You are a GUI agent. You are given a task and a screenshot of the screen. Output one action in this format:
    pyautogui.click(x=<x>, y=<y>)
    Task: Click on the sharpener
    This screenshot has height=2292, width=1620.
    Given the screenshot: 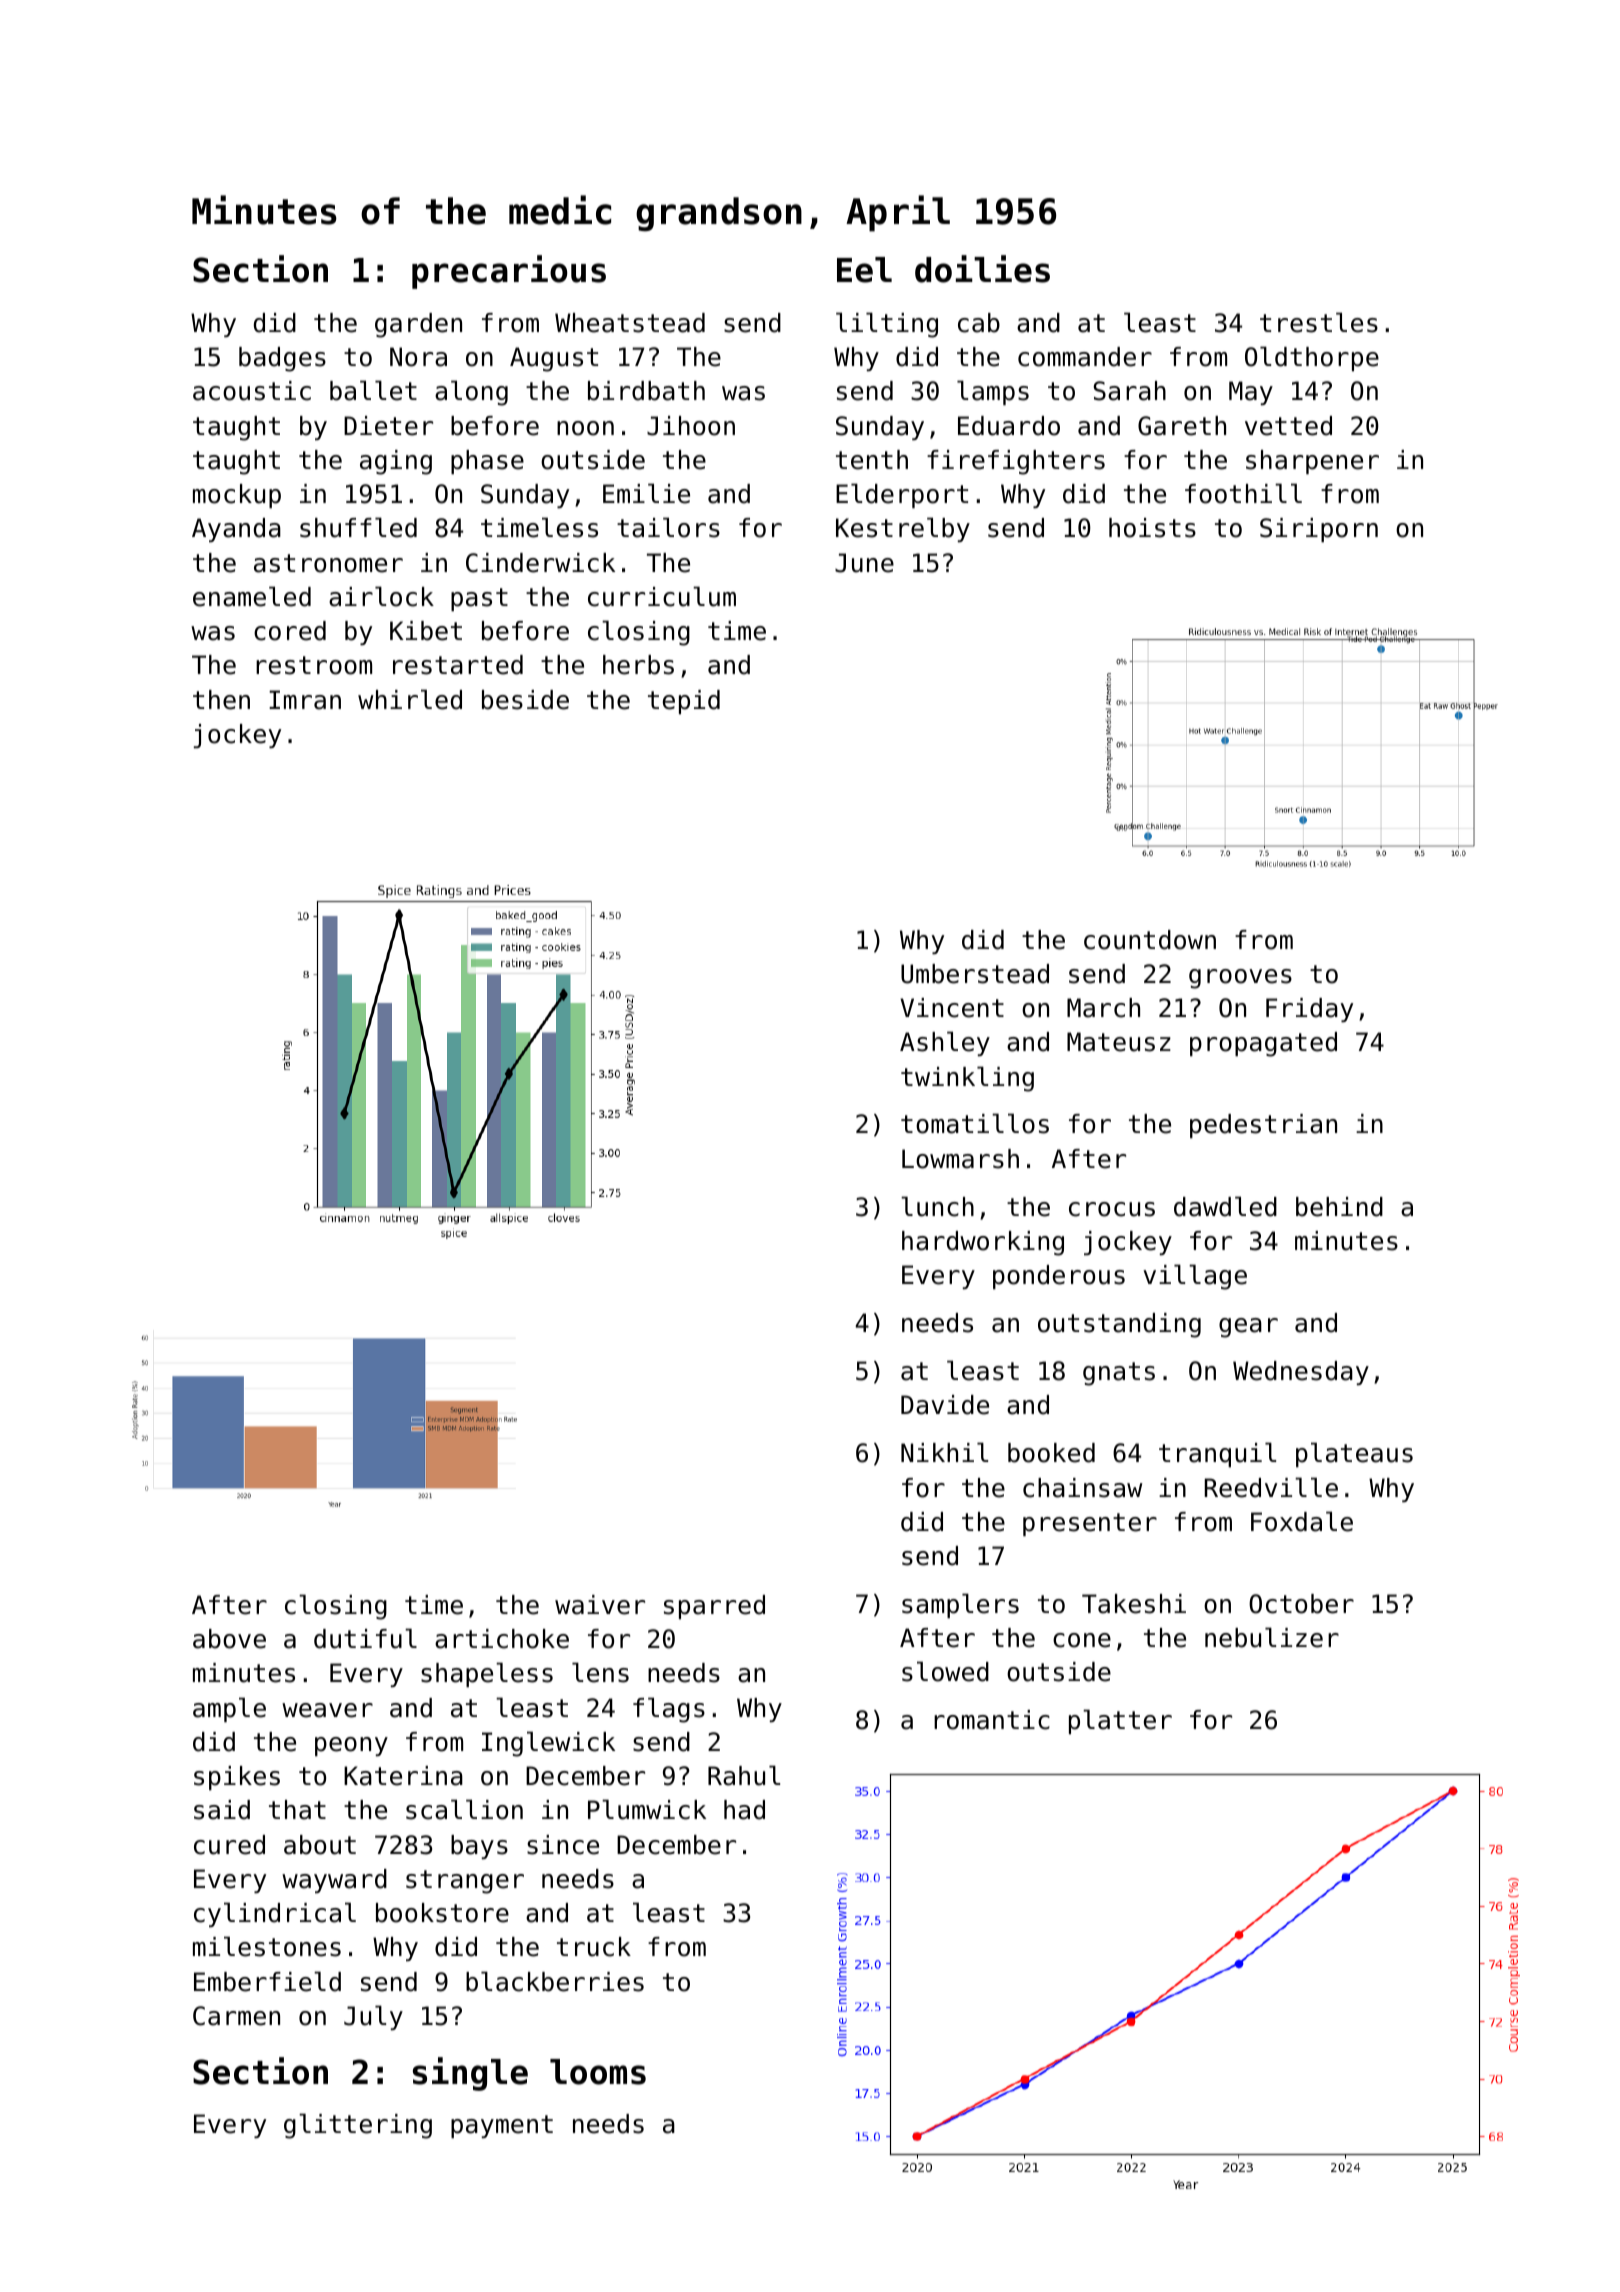 What is the action you would take?
    pyautogui.click(x=1312, y=462)
